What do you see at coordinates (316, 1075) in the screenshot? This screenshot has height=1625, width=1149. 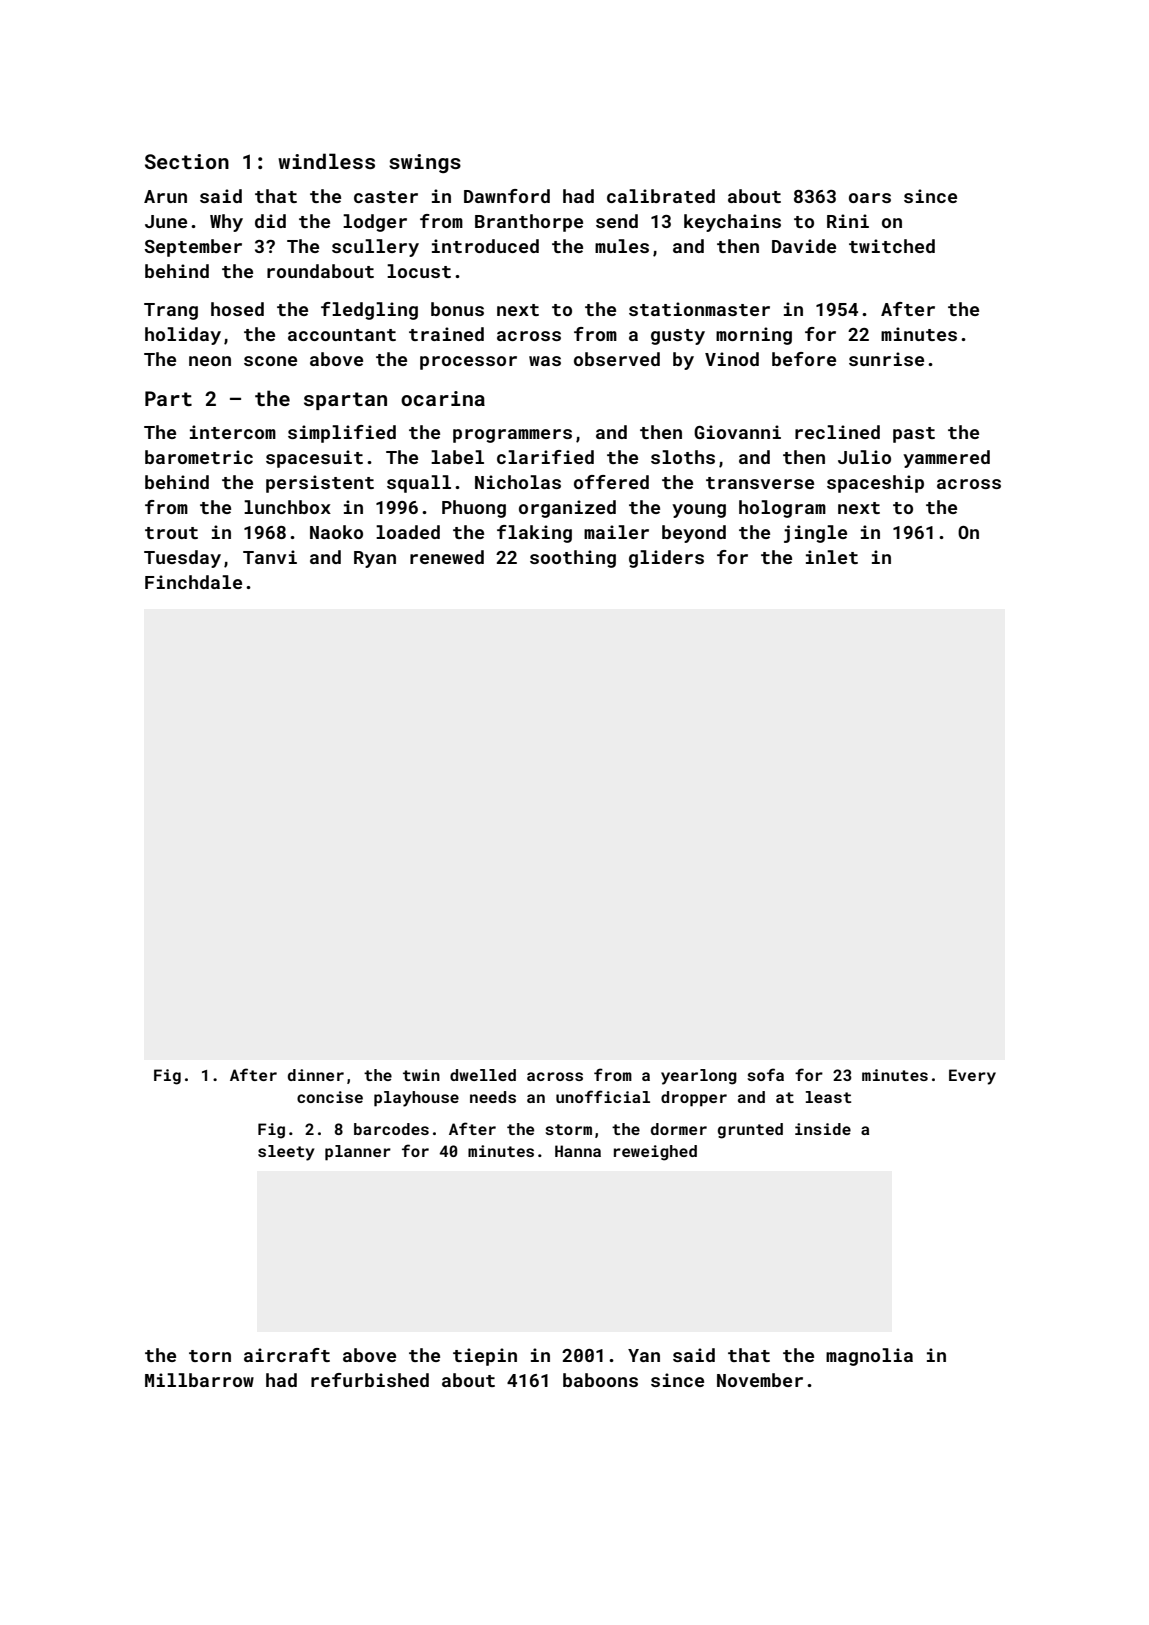 I see `dinner` at bounding box center [316, 1075].
